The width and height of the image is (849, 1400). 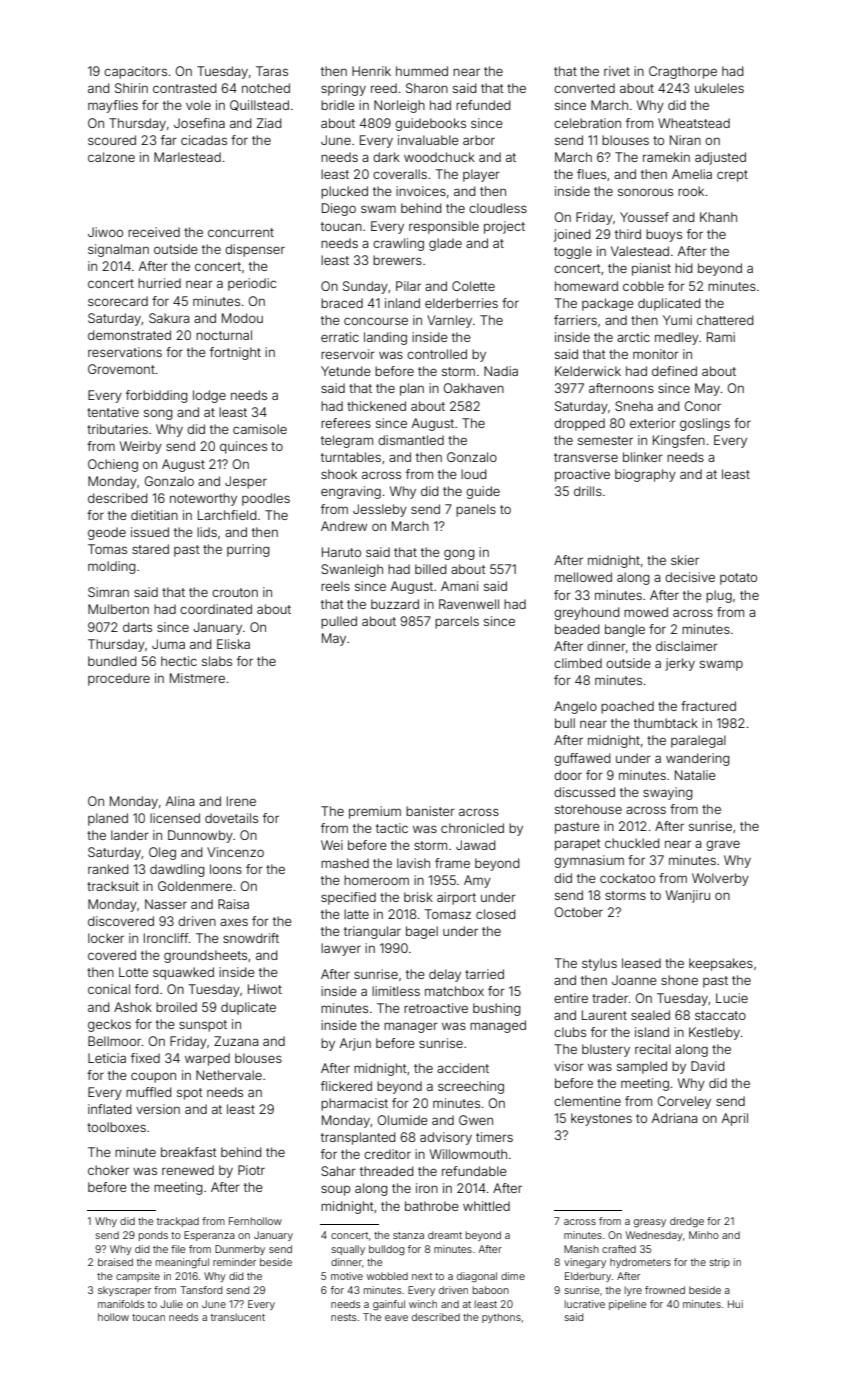 What do you see at coordinates (135, 72) in the image?
I see `capacitors` at bounding box center [135, 72].
